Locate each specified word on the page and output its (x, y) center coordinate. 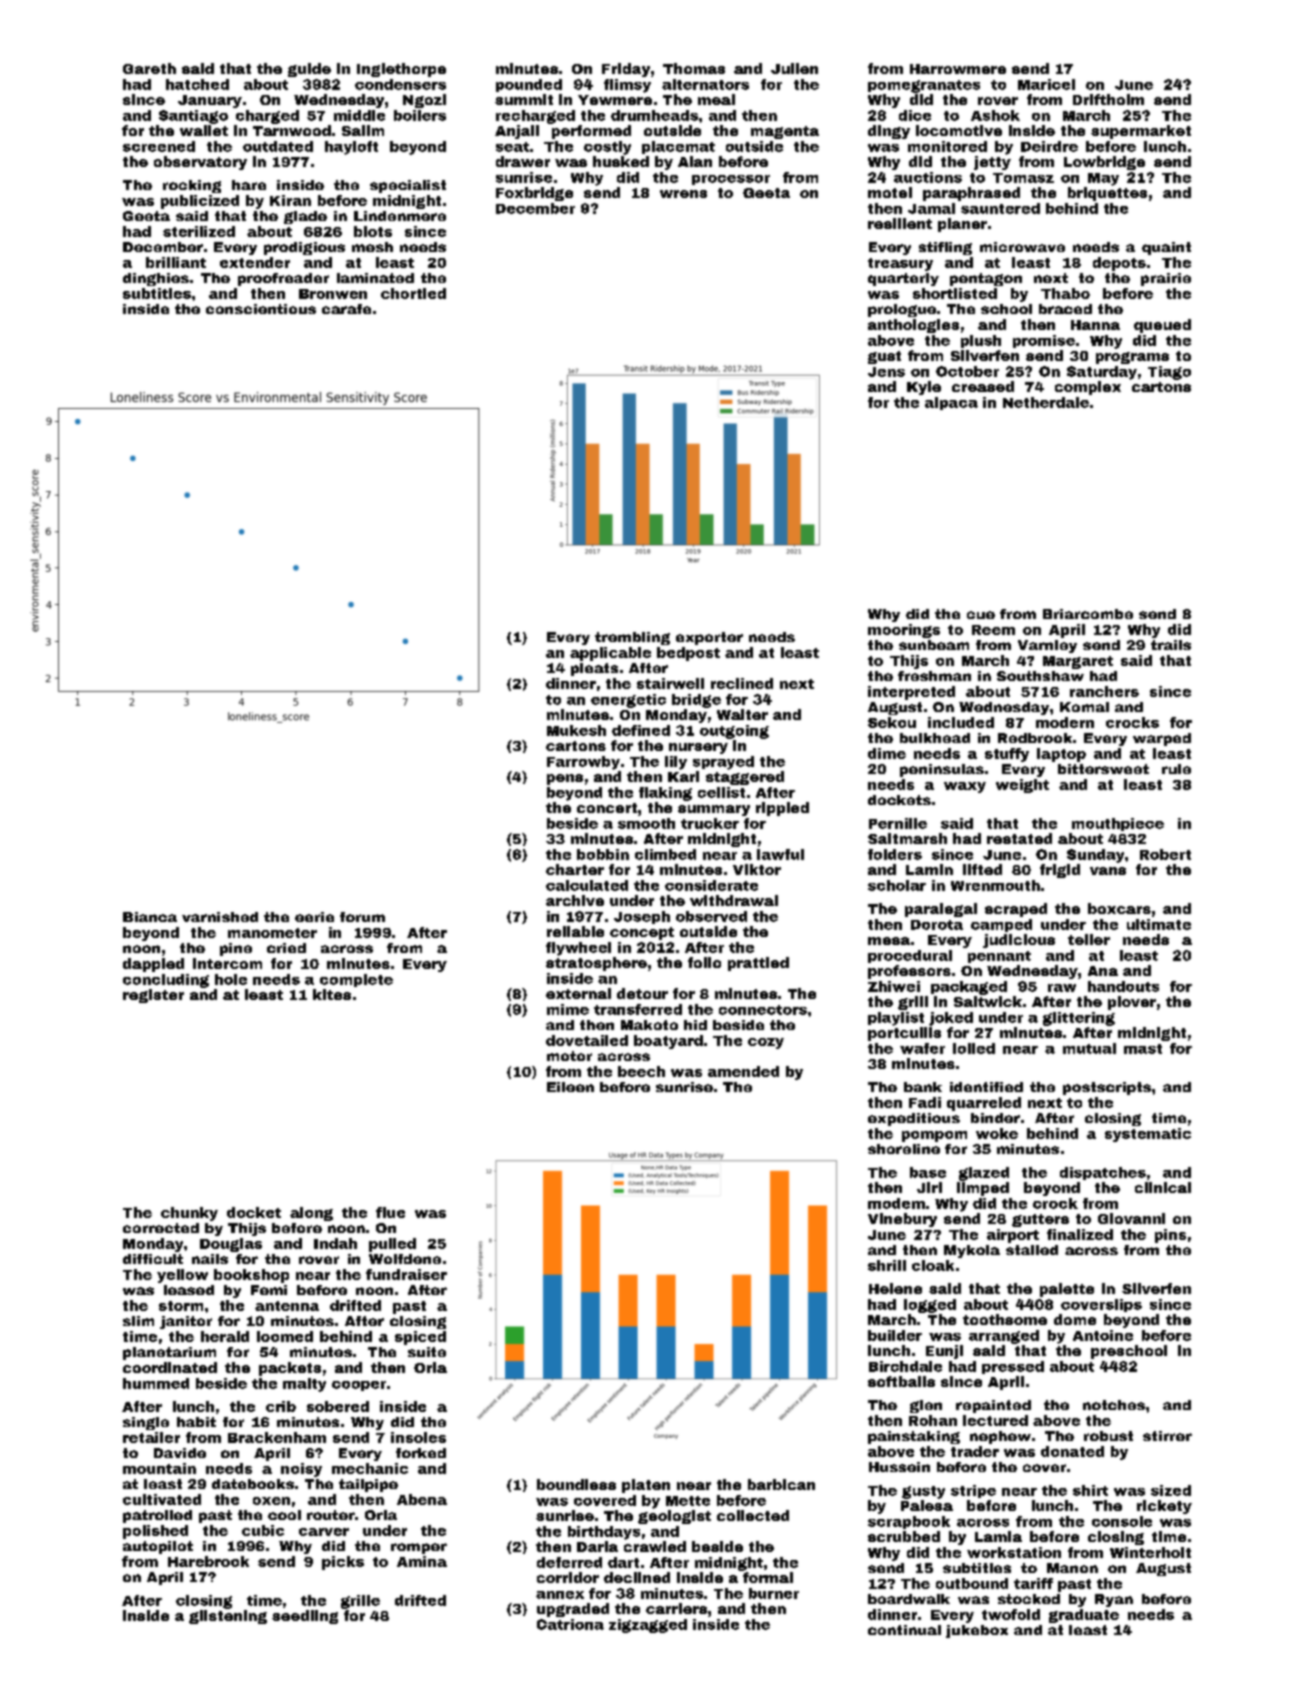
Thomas (694, 68)
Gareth (149, 68)
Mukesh (576, 730)
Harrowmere (958, 69)
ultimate (1159, 924)
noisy (301, 1470)
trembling (632, 638)
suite (427, 1352)
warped (1162, 739)
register (153, 996)
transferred (638, 1009)
